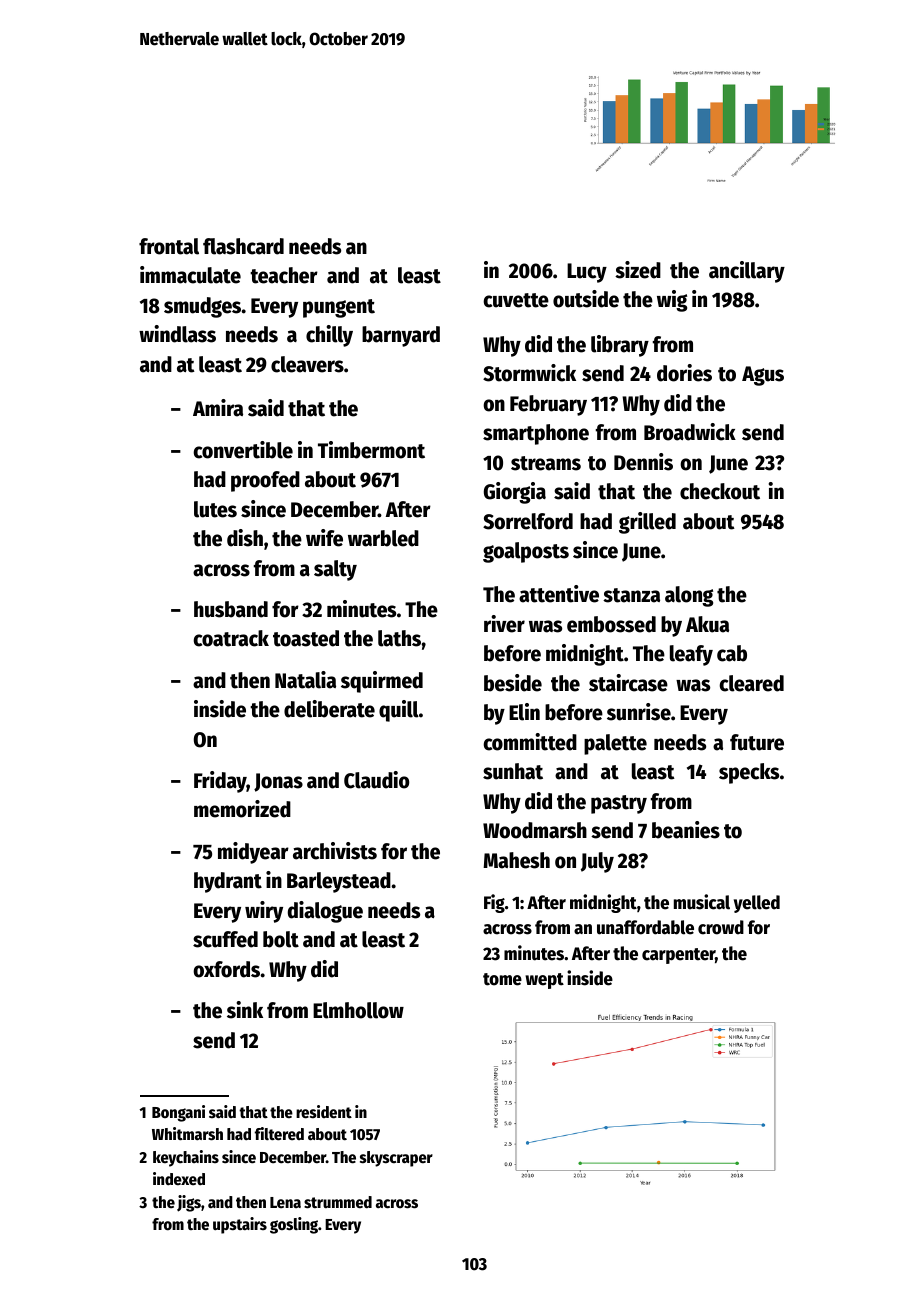 The height and width of the page is (1311, 924). What do you see at coordinates (516, 300) in the page?
I see `cuvette` at bounding box center [516, 300].
